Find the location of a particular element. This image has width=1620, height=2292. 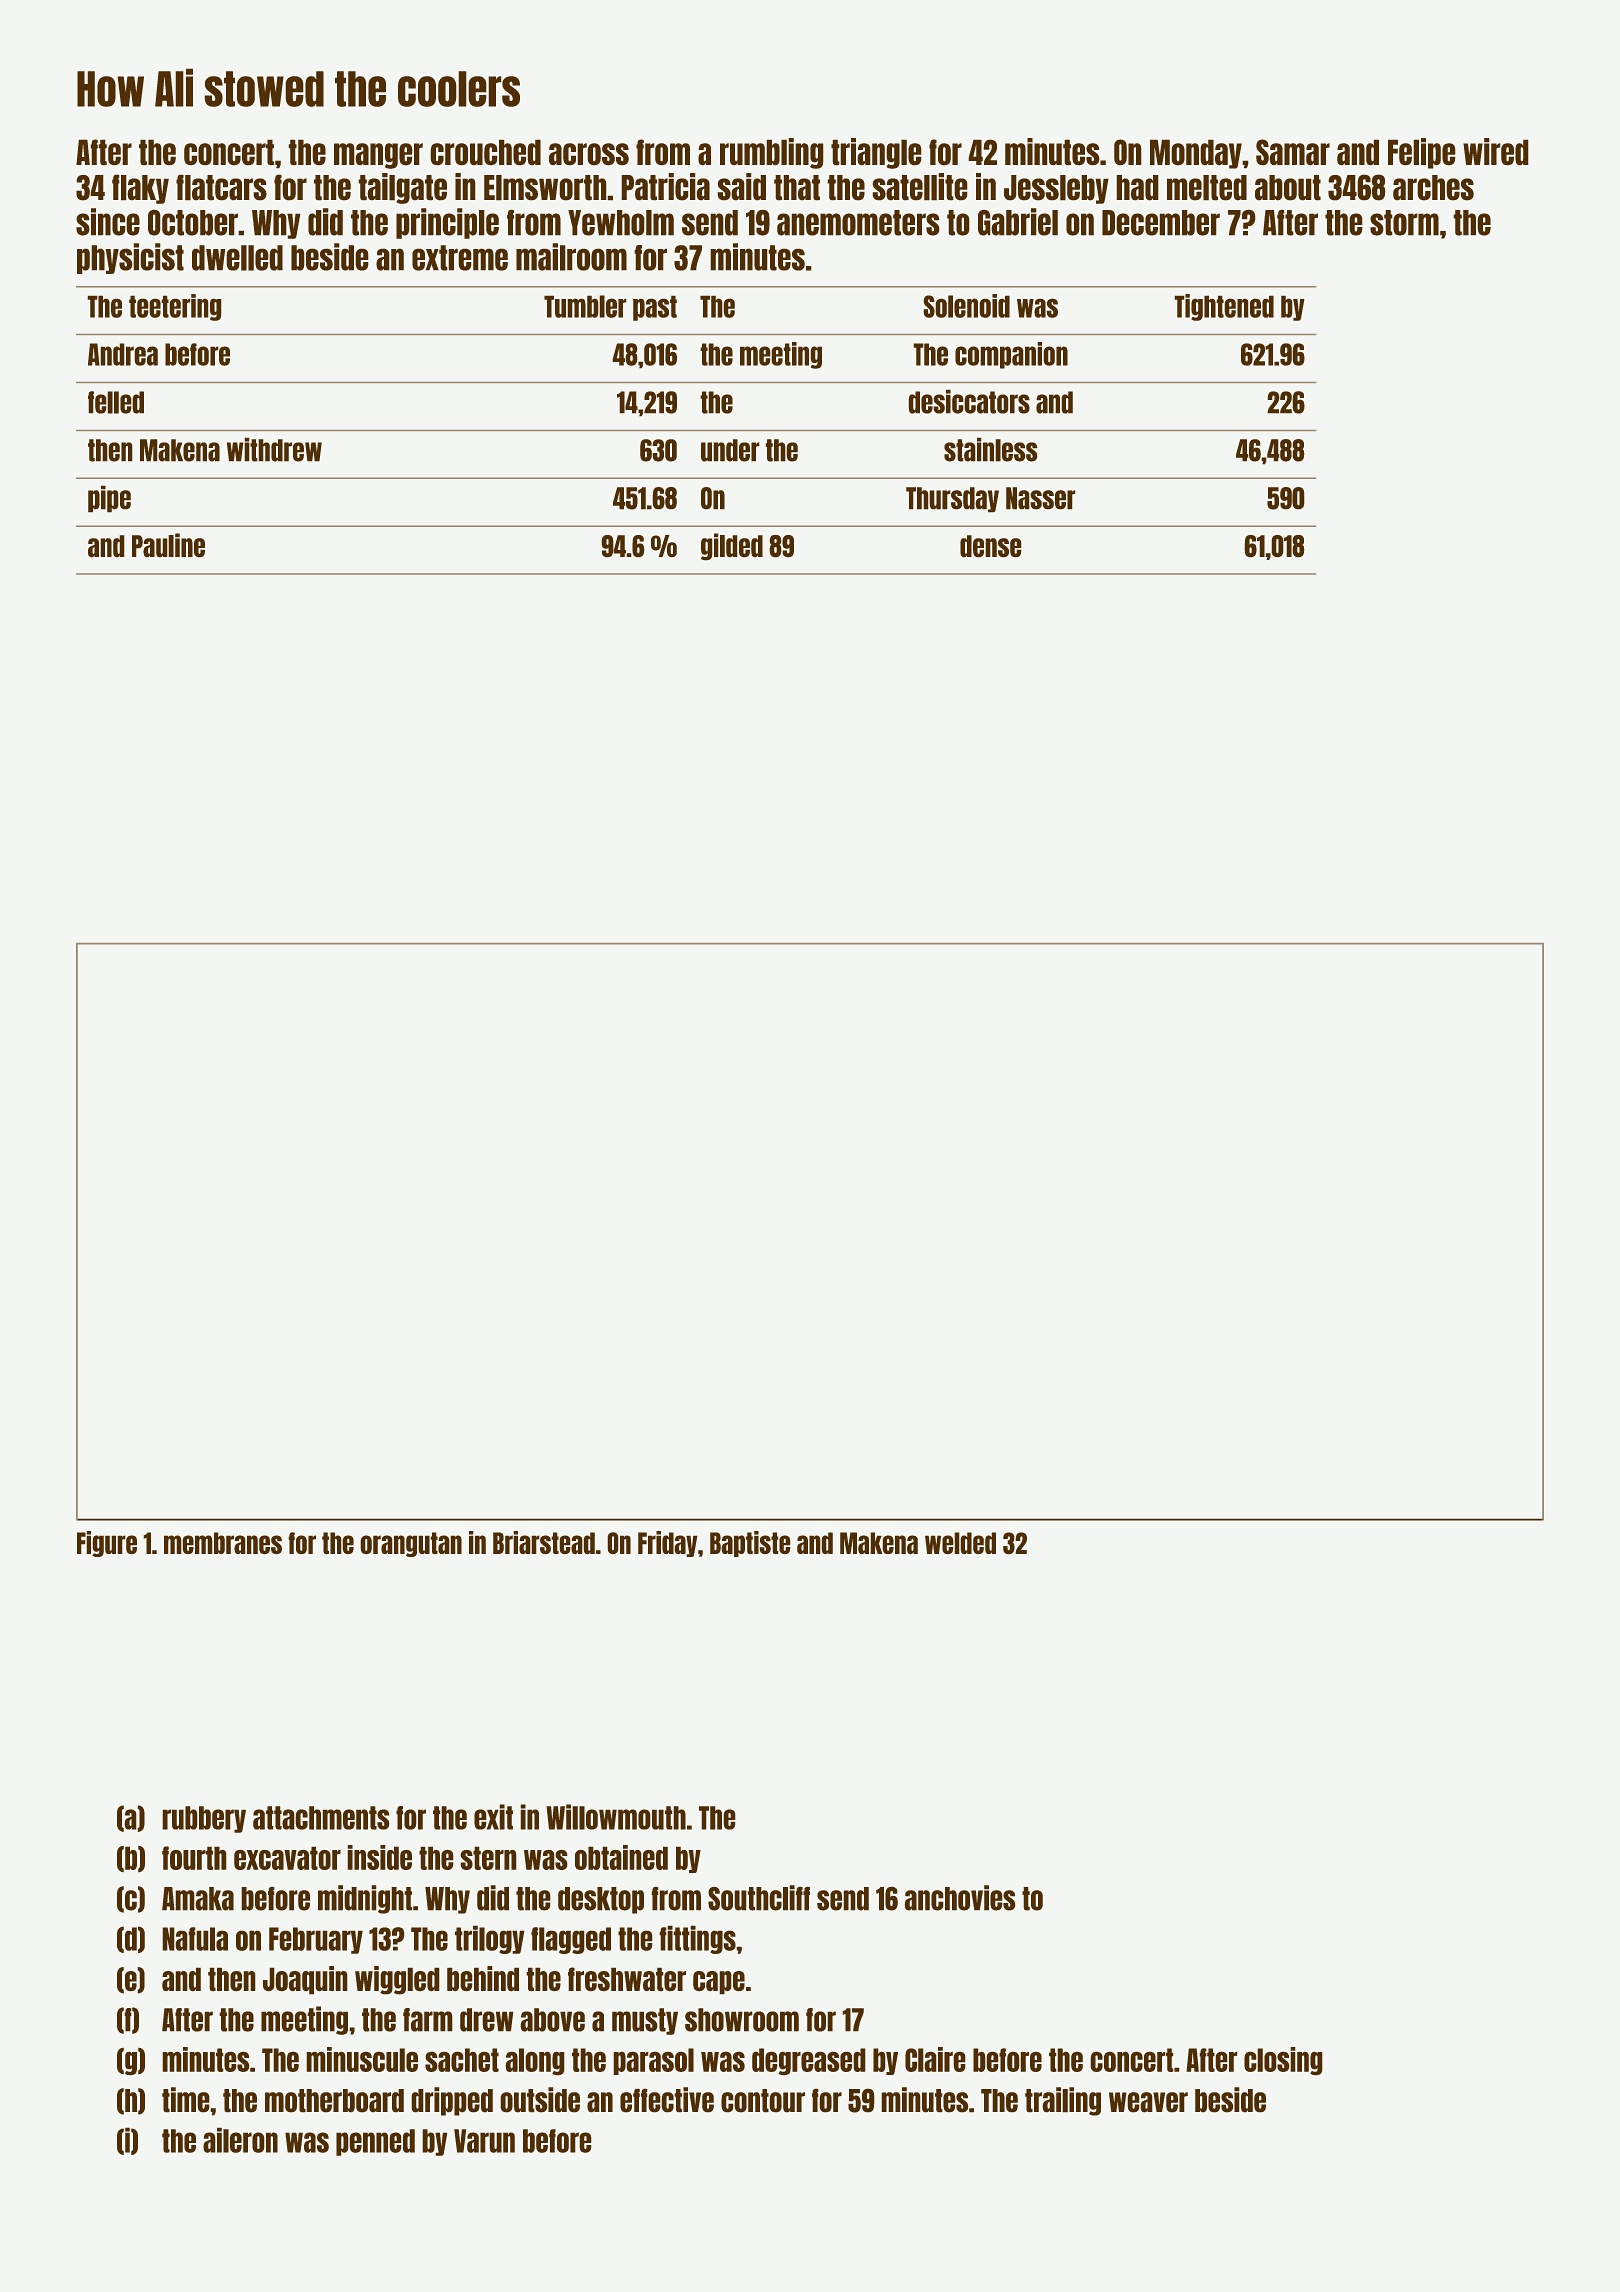

membranes is located at coordinates (223, 1543).
